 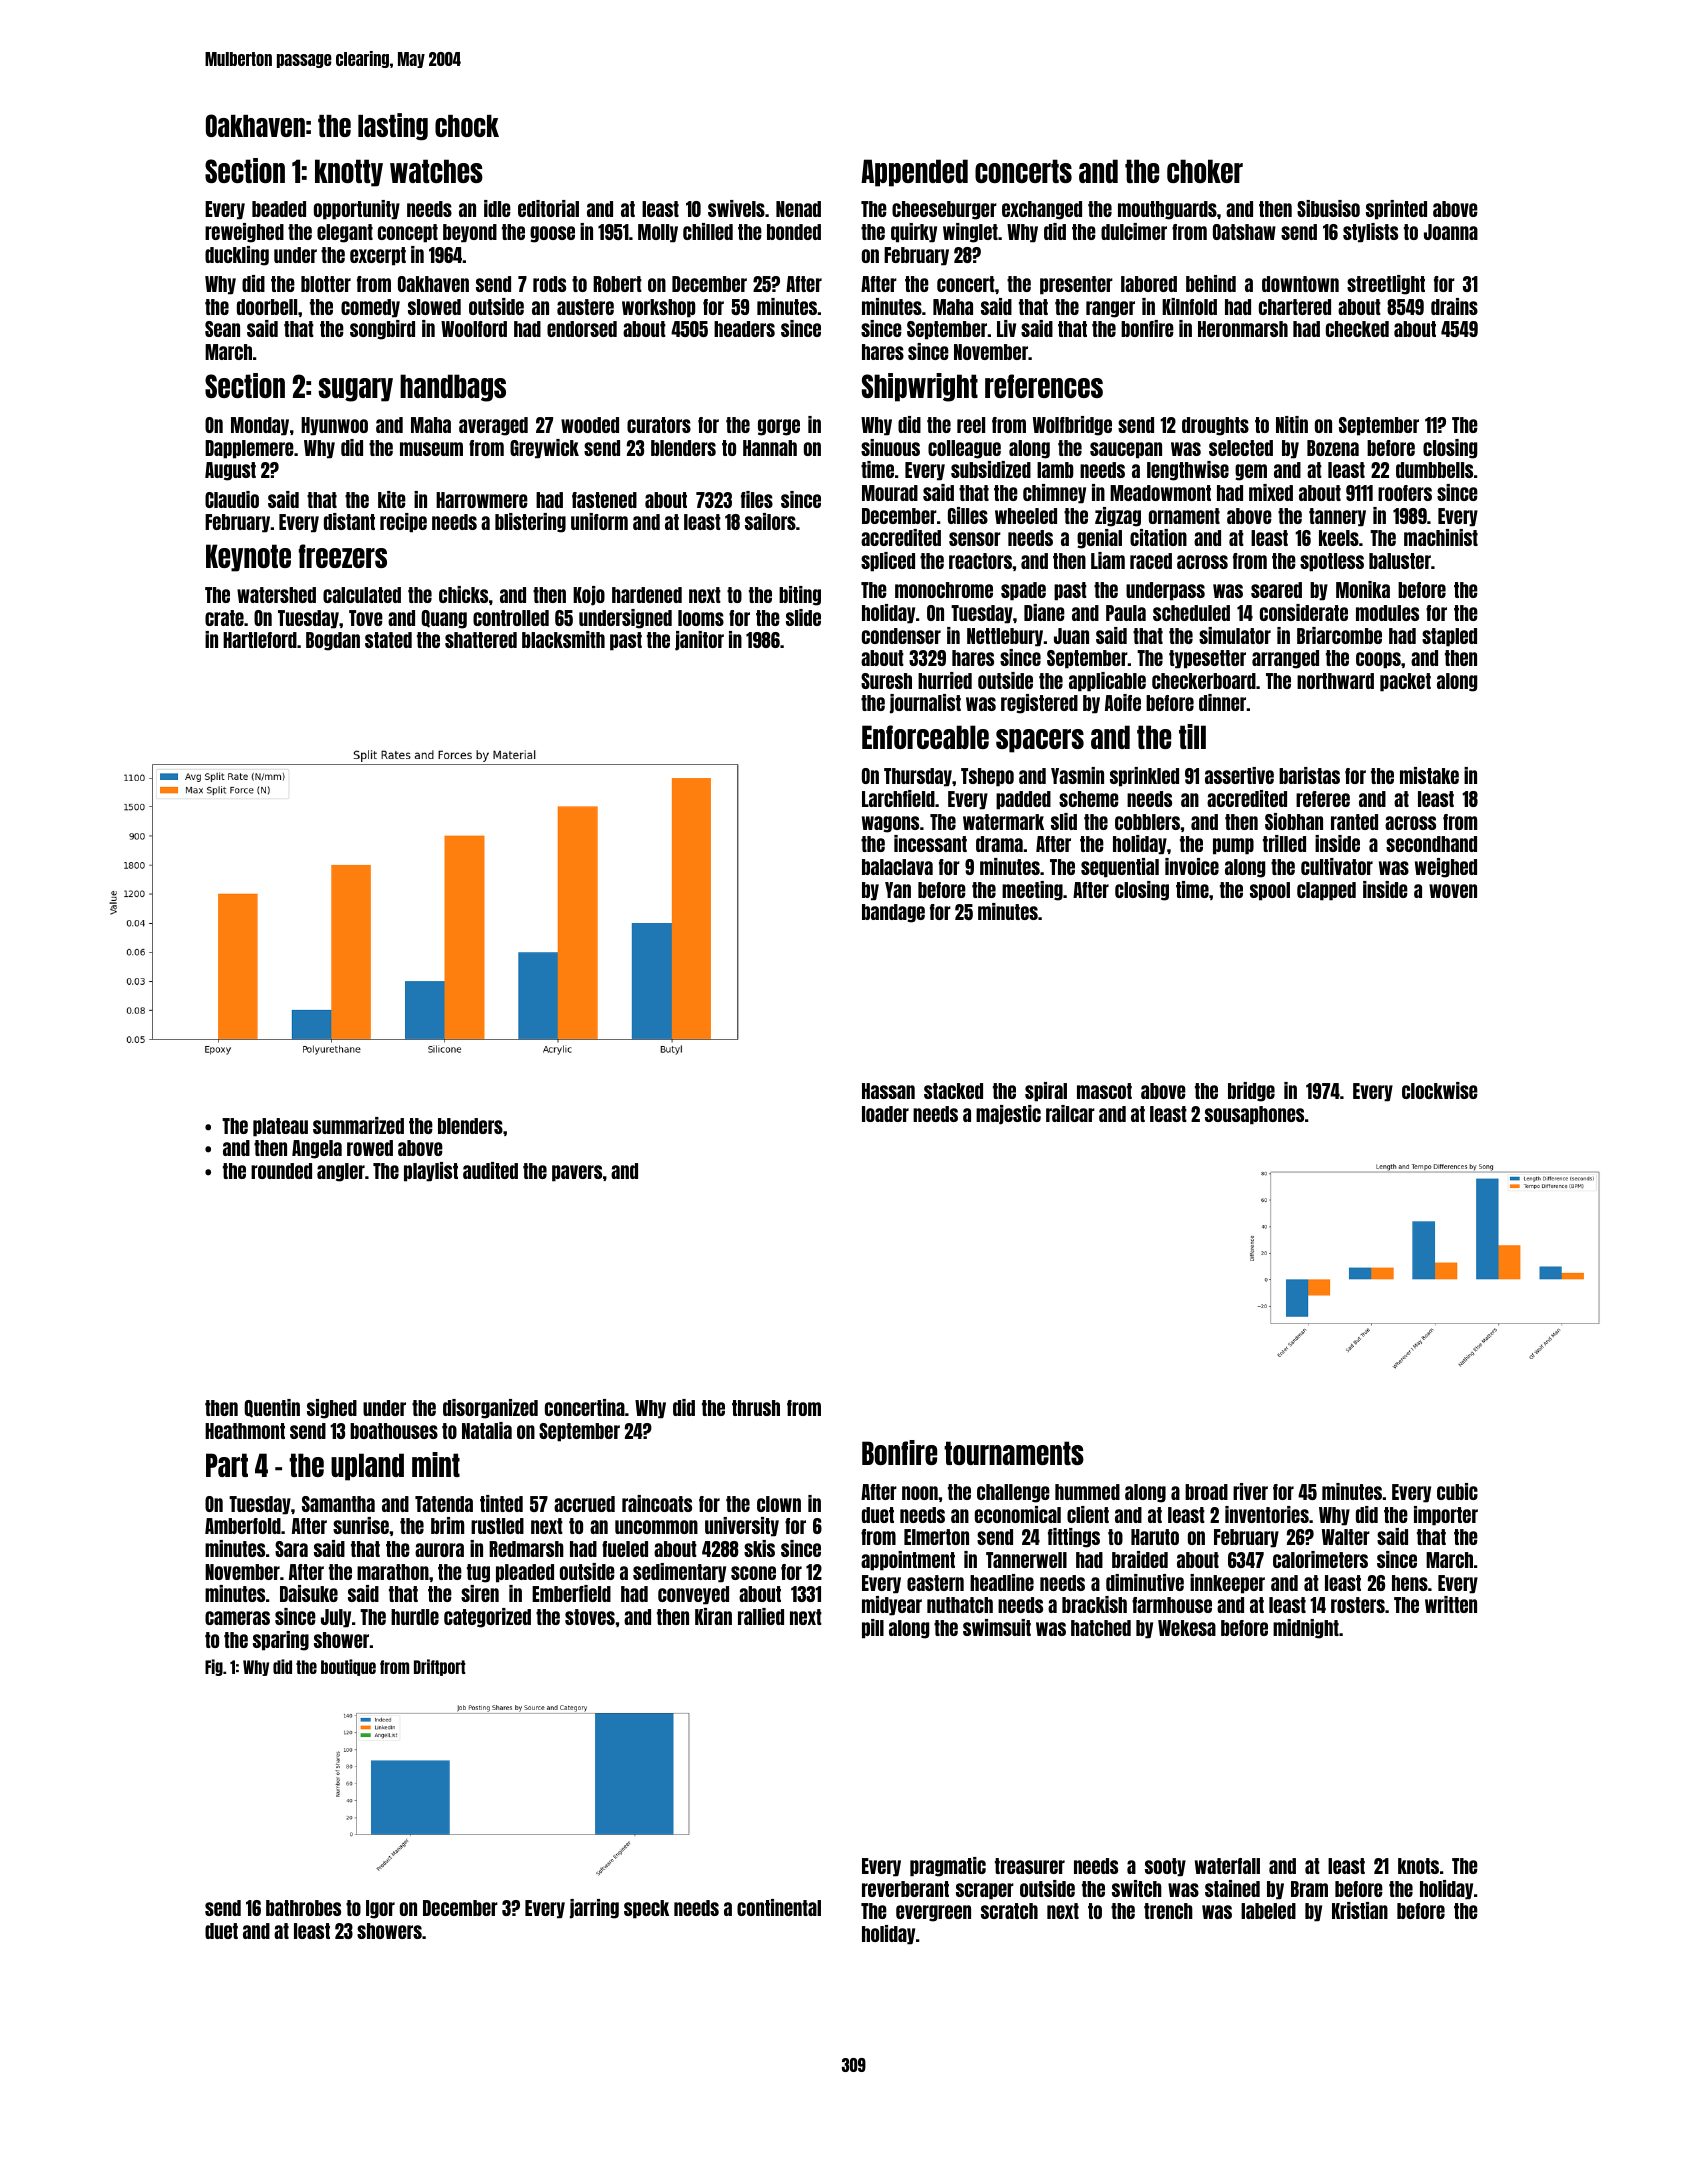 I want to click on tournaments, so click(x=1014, y=1453).
